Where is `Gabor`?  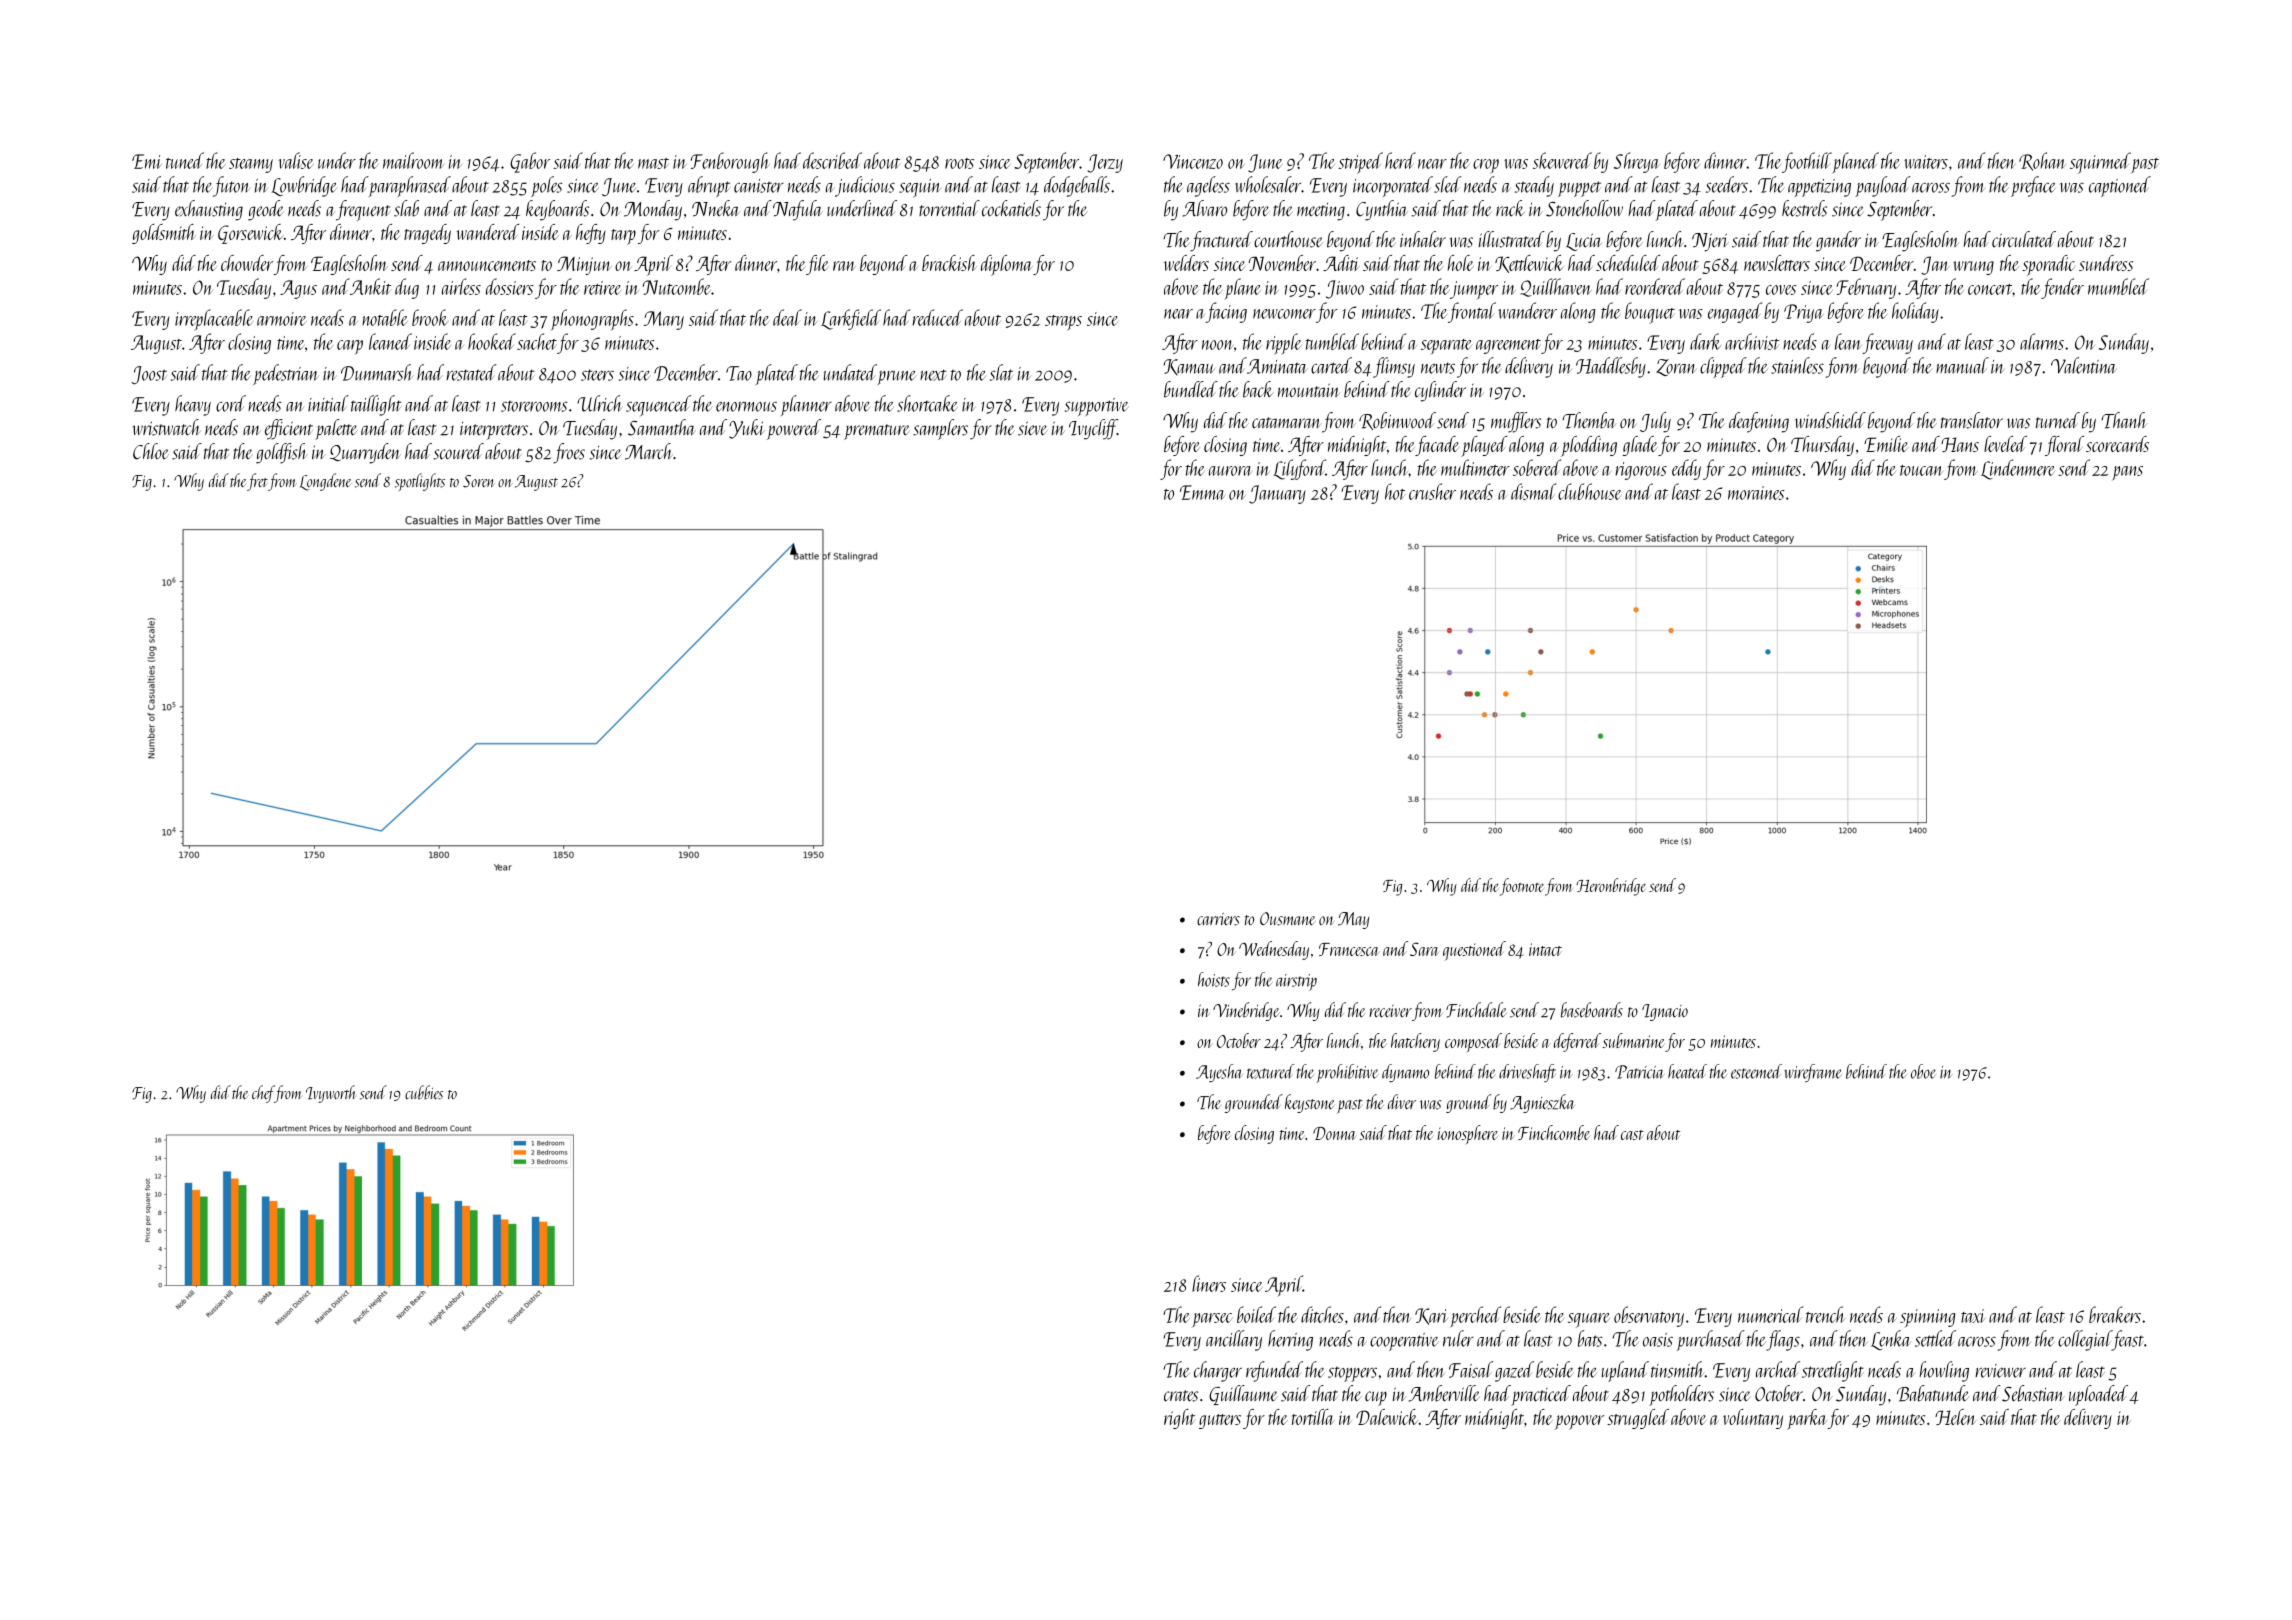 Gabor is located at coordinates (530, 162).
